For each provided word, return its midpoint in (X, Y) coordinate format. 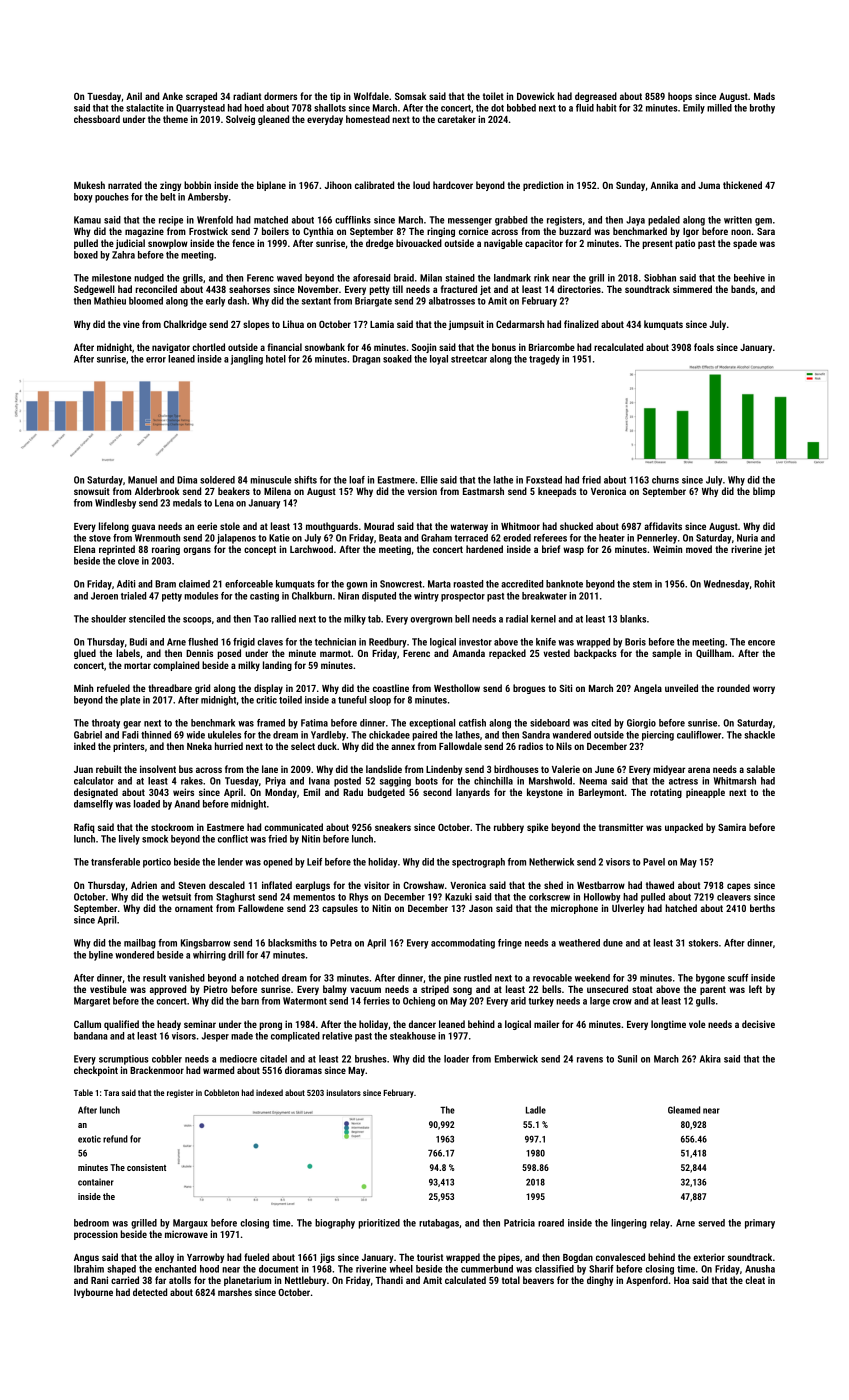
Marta (439, 584)
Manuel (142, 480)
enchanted (175, 1269)
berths (762, 908)
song (462, 991)
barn (250, 1001)
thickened (742, 185)
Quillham (713, 653)
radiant (247, 96)
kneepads (557, 492)
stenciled (147, 619)
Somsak (410, 96)
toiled (290, 700)
